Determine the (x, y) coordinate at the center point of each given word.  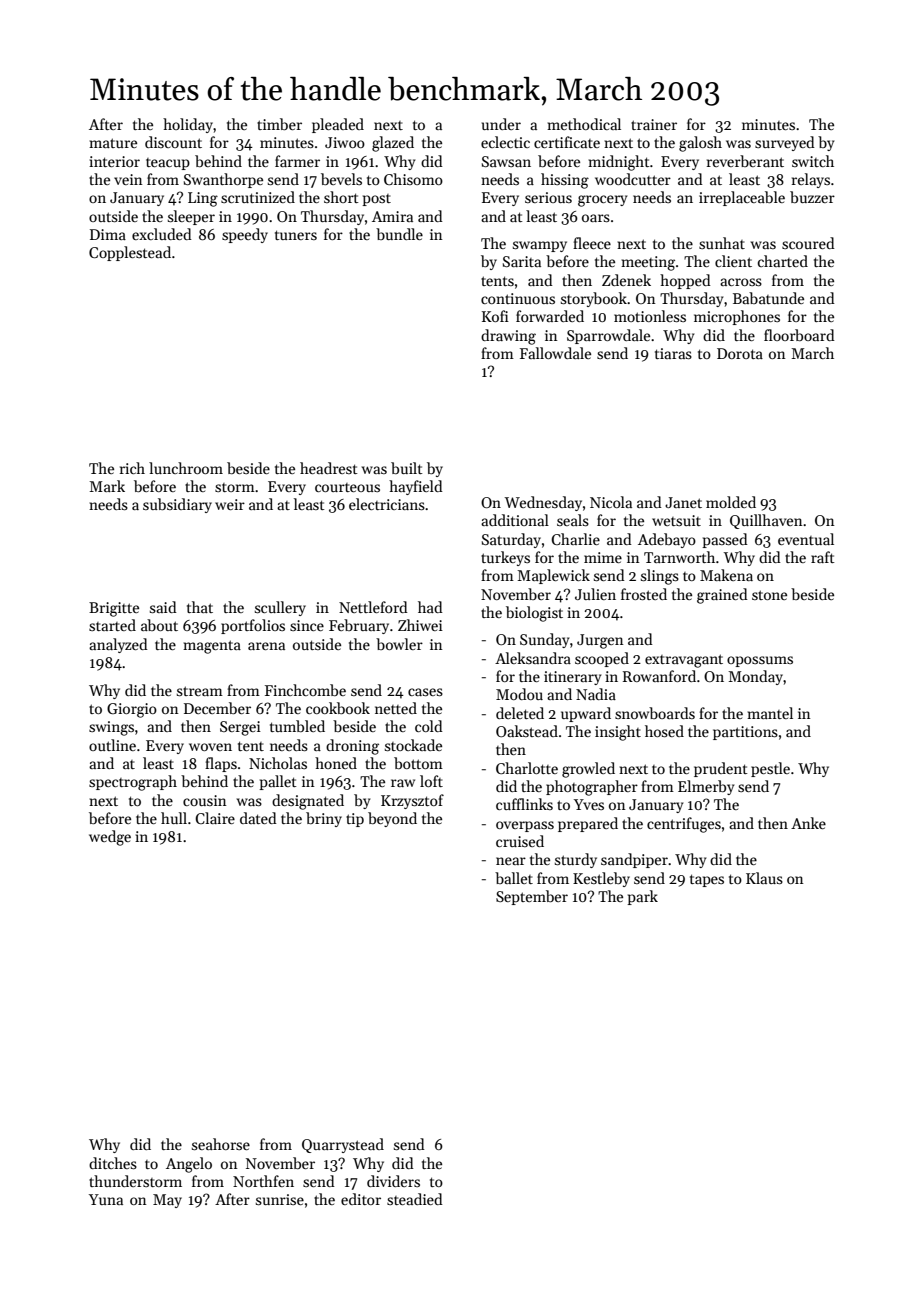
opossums (760, 661)
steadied (415, 1199)
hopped (685, 281)
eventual (806, 539)
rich (132, 468)
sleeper (191, 217)
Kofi (495, 316)
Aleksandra (533, 658)
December (217, 708)
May (167, 1201)
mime (603, 557)
